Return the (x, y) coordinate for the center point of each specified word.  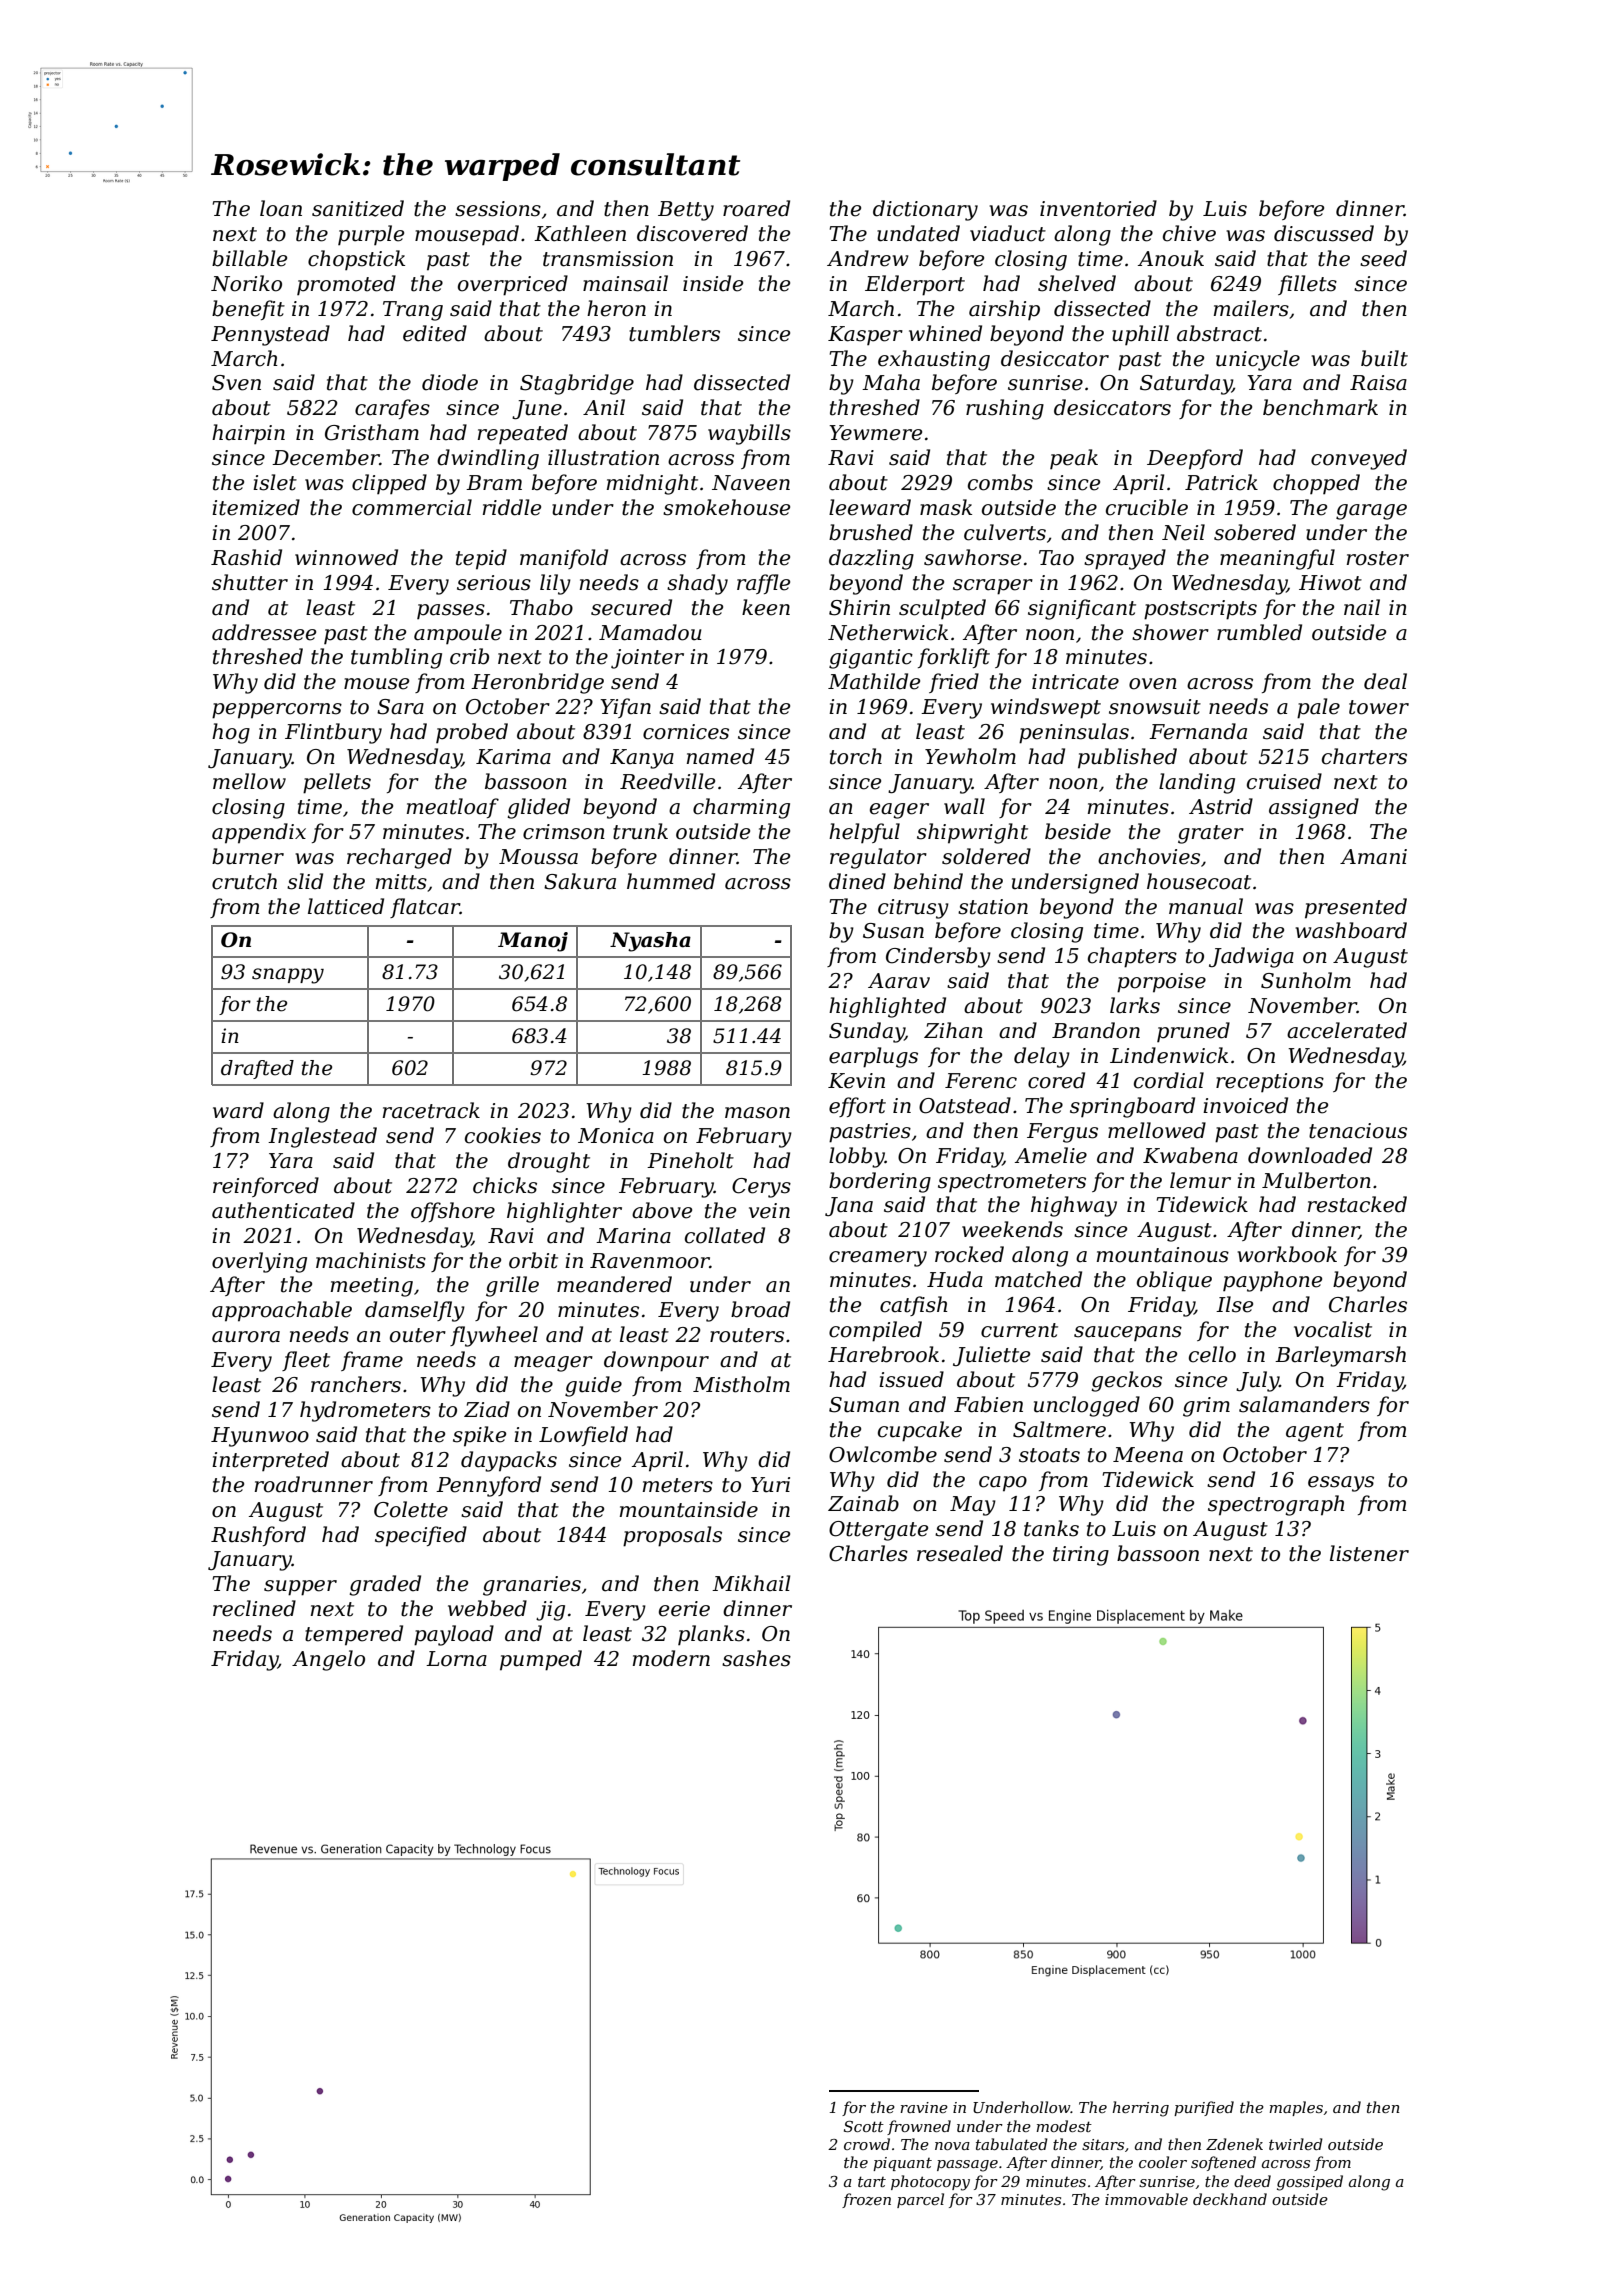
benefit (248, 310)
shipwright (972, 833)
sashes (756, 1658)
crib (469, 656)
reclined (254, 1608)
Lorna (456, 1659)
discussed (1324, 233)
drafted (257, 1069)
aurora (246, 1337)
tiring (1081, 1556)
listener (1369, 1553)
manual (1206, 906)
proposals (672, 1536)
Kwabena (1190, 1155)
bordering (880, 1182)
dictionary (925, 210)
